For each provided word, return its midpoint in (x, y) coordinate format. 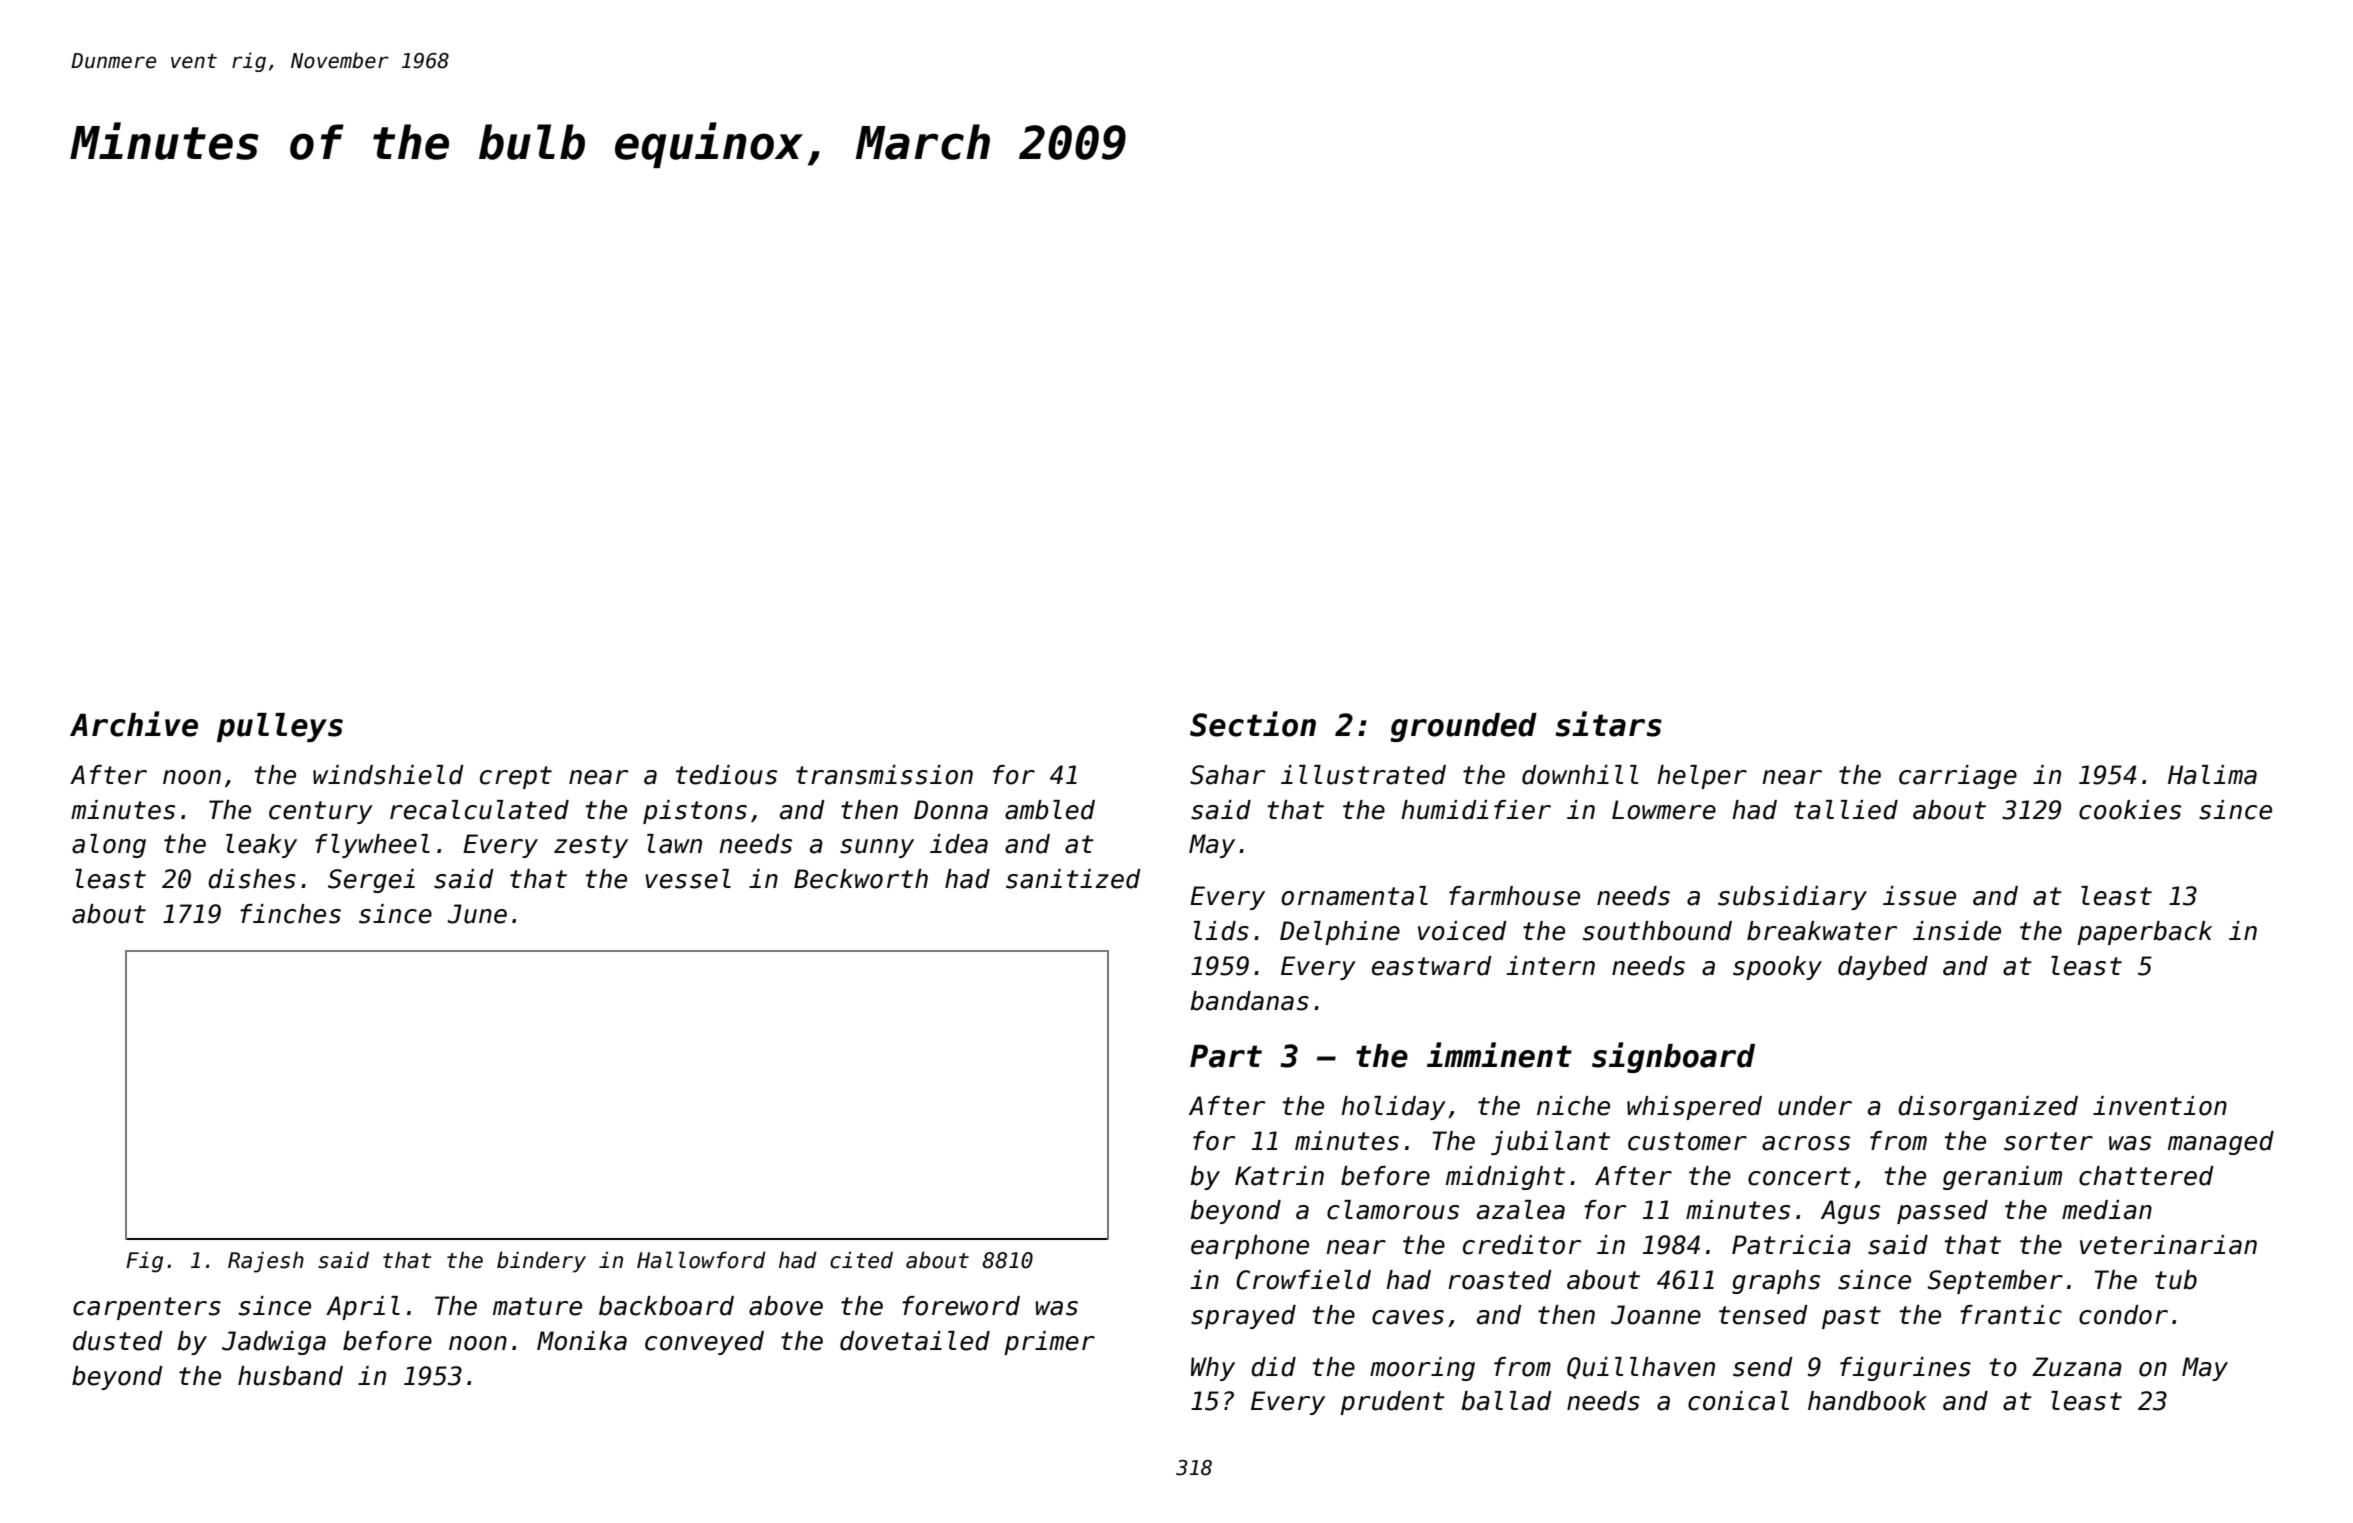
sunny (877, 848)
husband (290, 1376)
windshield (388, 775)
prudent (1392, 1403)
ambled (1050, 810)
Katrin (1279, 1176)
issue (1919, 896)
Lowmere (1664, 810)
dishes (252, 879)
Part (1226, 1056)
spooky (1777, 968)
